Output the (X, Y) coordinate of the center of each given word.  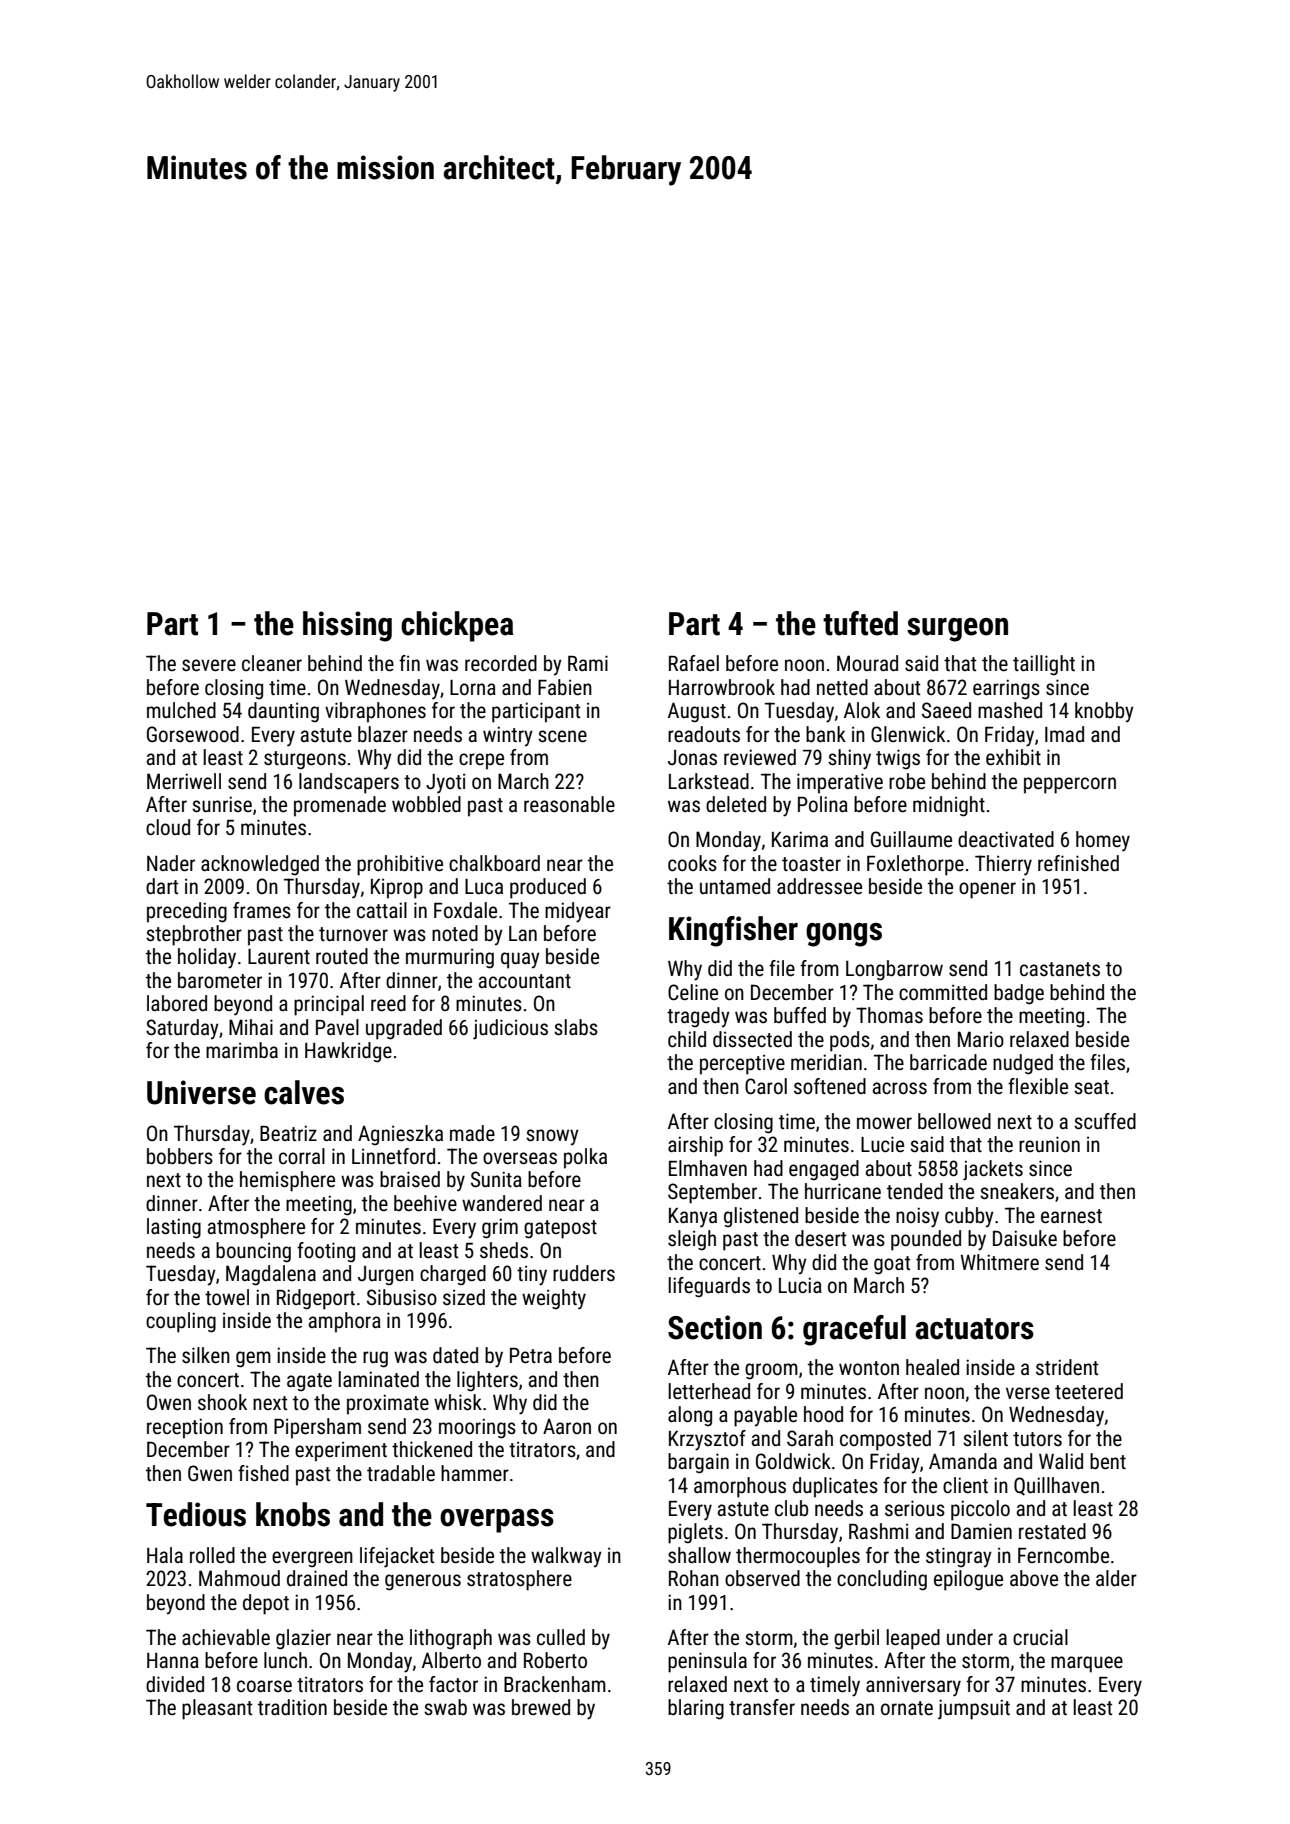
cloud (168, 827)
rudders (584, 1273)
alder (1116, 1578)
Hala (165, 1555)
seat (1091, 1087)
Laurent (279, 956)
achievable (226, 1637)
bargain (698, 1463)
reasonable (569, 804)
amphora (345, 1322)
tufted (860, 623)
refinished (1078, 863)
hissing (347, 626)
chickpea (457, 626)
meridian (826, 1062)
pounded (926, 1240)
